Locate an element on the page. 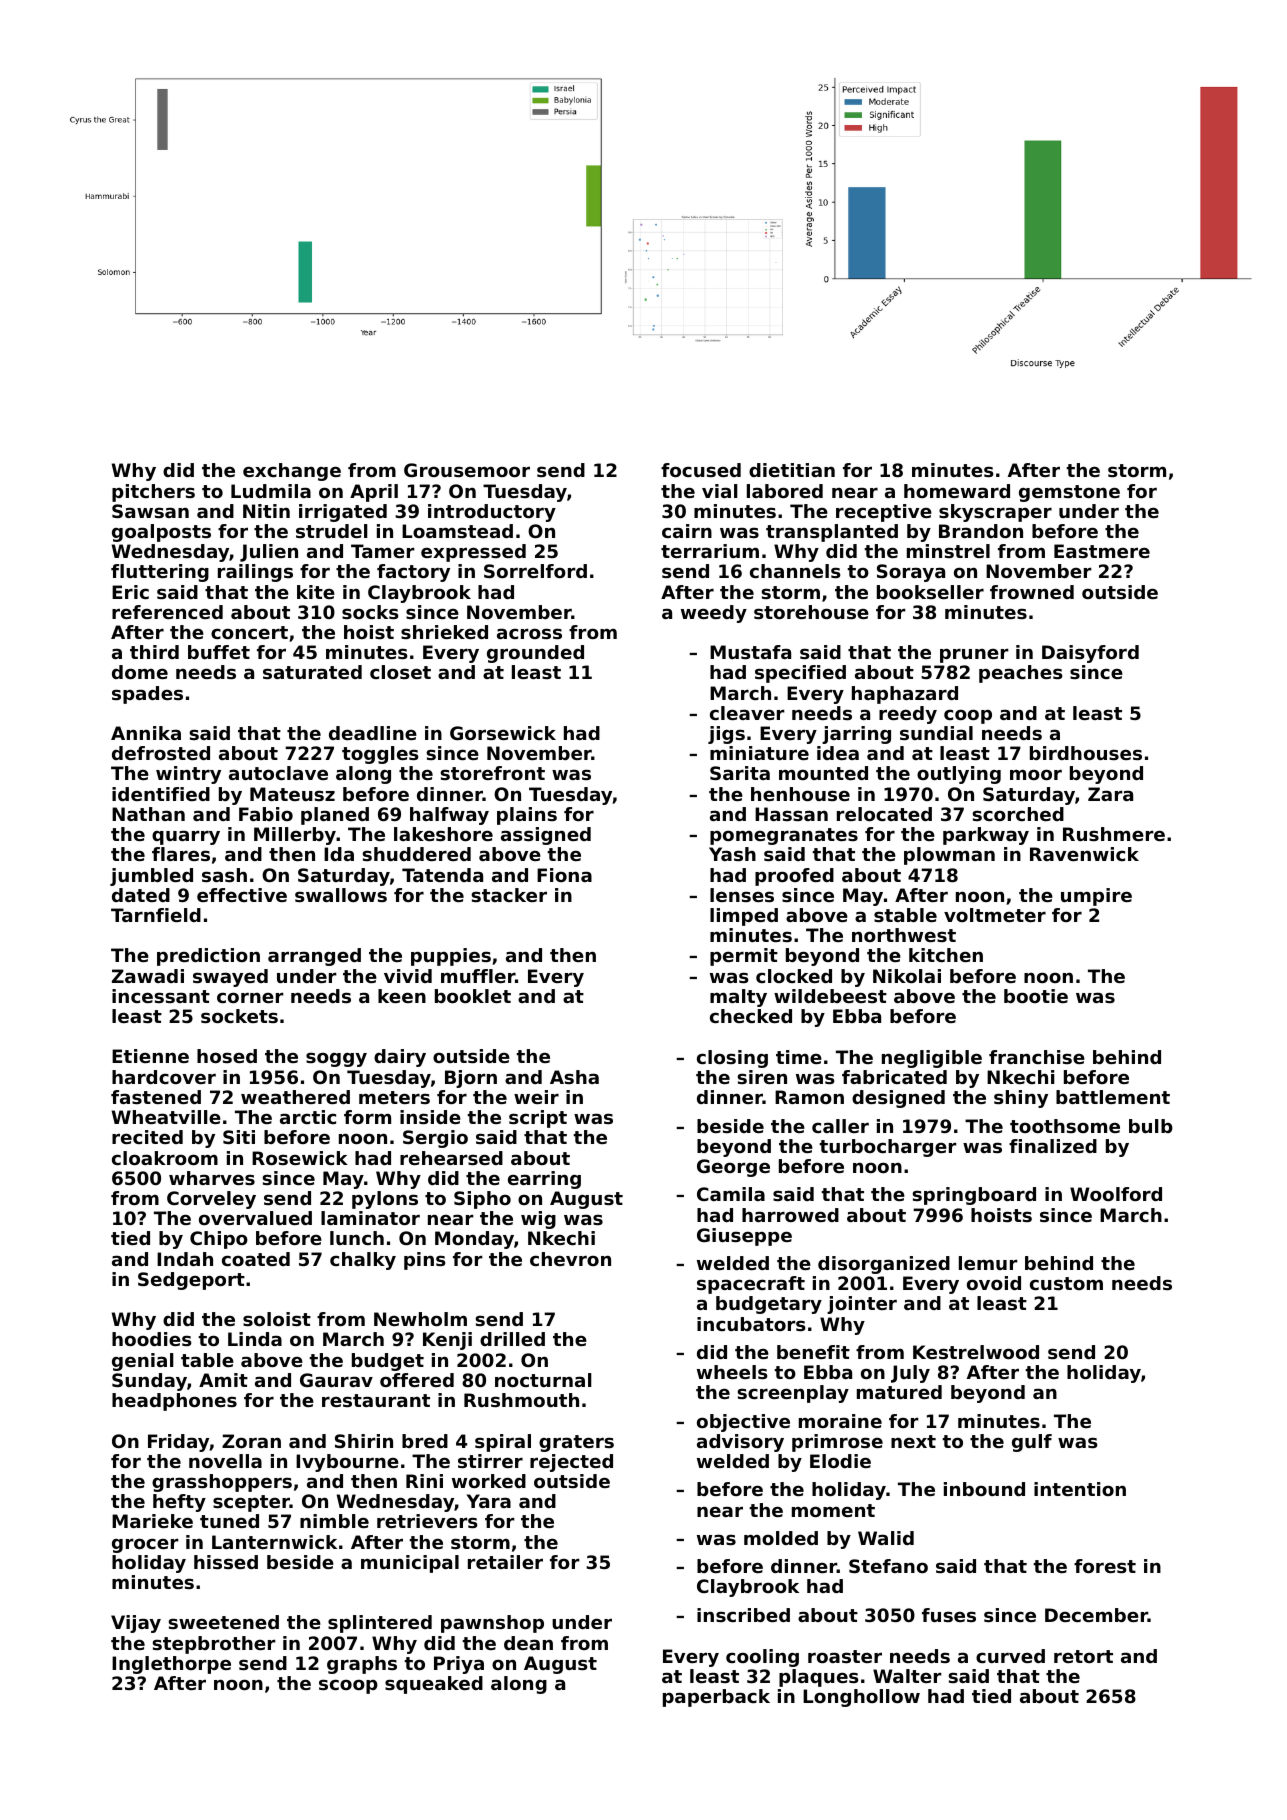 The image size is (1287, 1820). chevron is located at coordinates (570, 1259).
